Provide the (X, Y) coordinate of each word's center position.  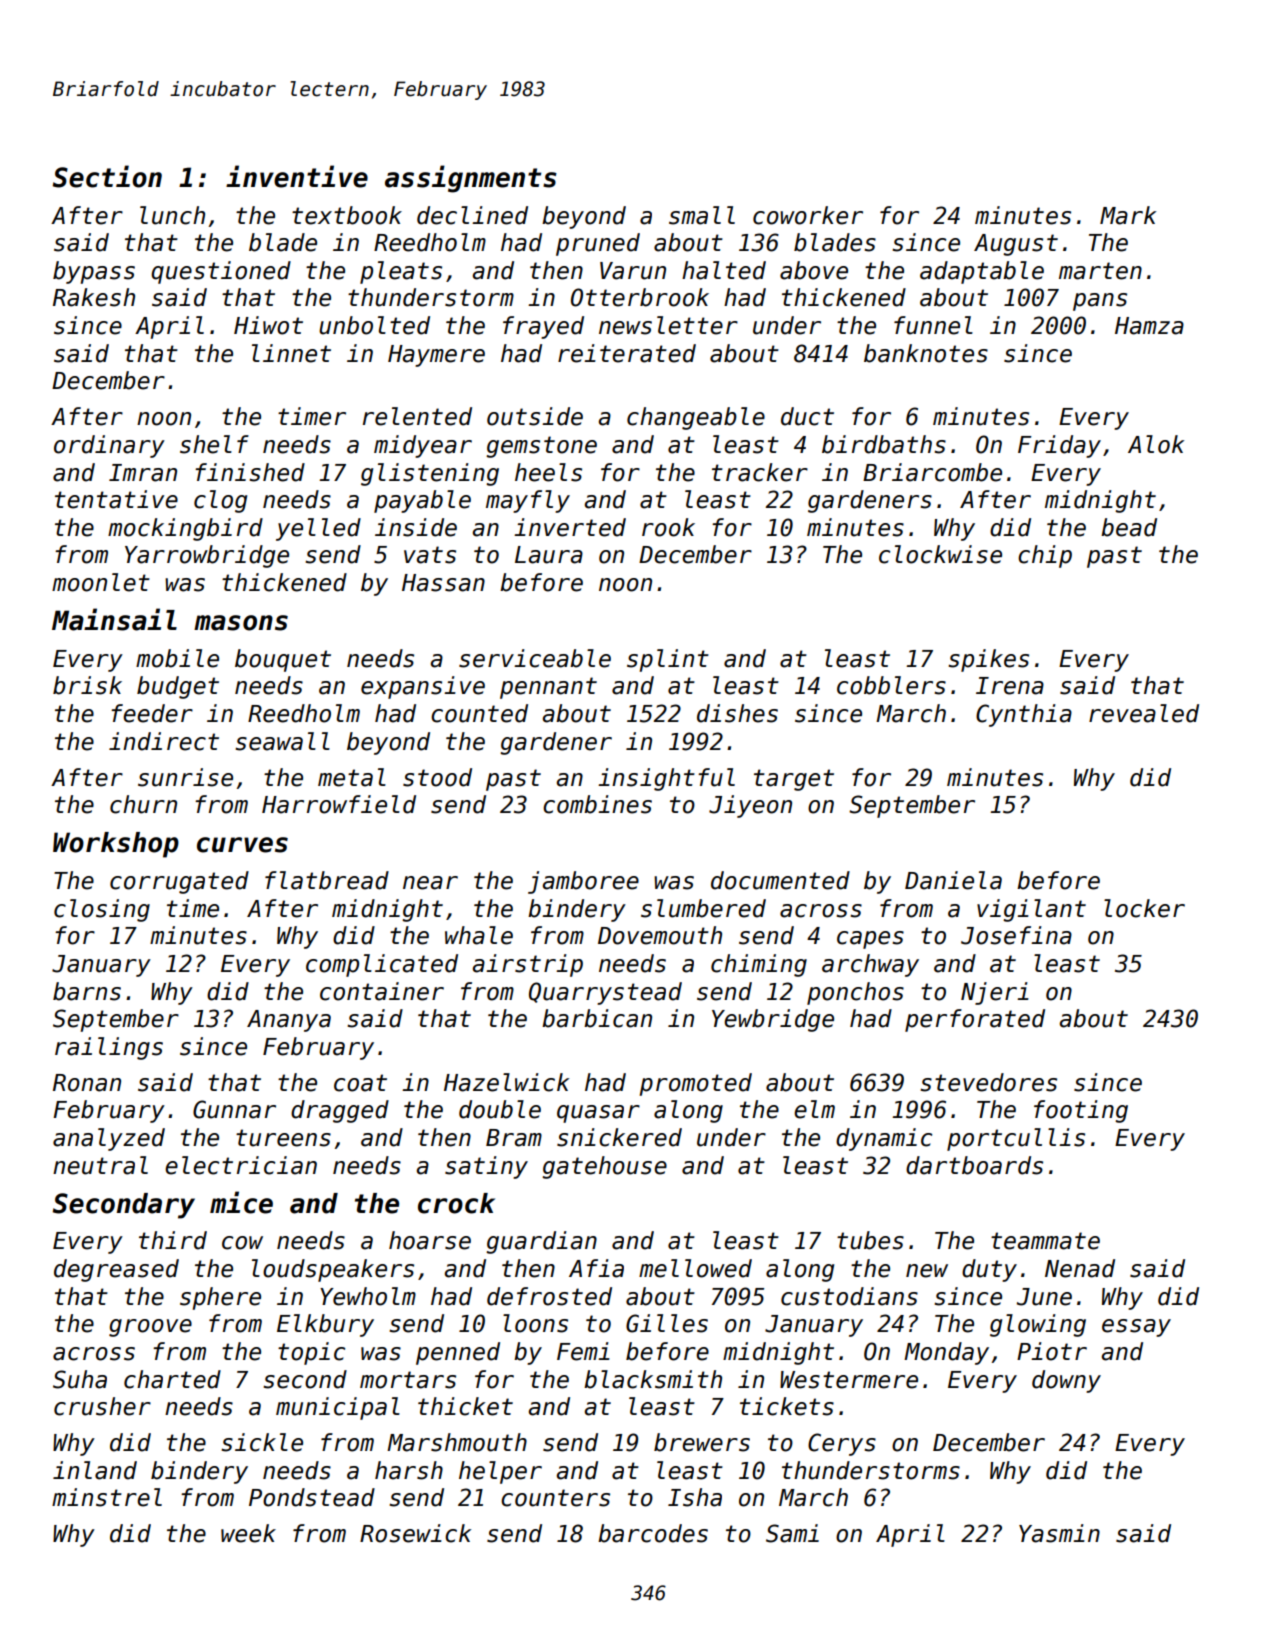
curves (242, 845)
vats (430, 555)
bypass (94, 272)
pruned (598, 244)
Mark (1128, 215)
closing (102, 910)
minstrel (107, 1497)
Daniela (953, 880)
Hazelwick (506, 1082)
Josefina (1016, 935)
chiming (759, 965)
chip (1045, 556)
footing (1081, 1111)
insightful (666, 779)
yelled (318, 529)
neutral (100, 1165)
